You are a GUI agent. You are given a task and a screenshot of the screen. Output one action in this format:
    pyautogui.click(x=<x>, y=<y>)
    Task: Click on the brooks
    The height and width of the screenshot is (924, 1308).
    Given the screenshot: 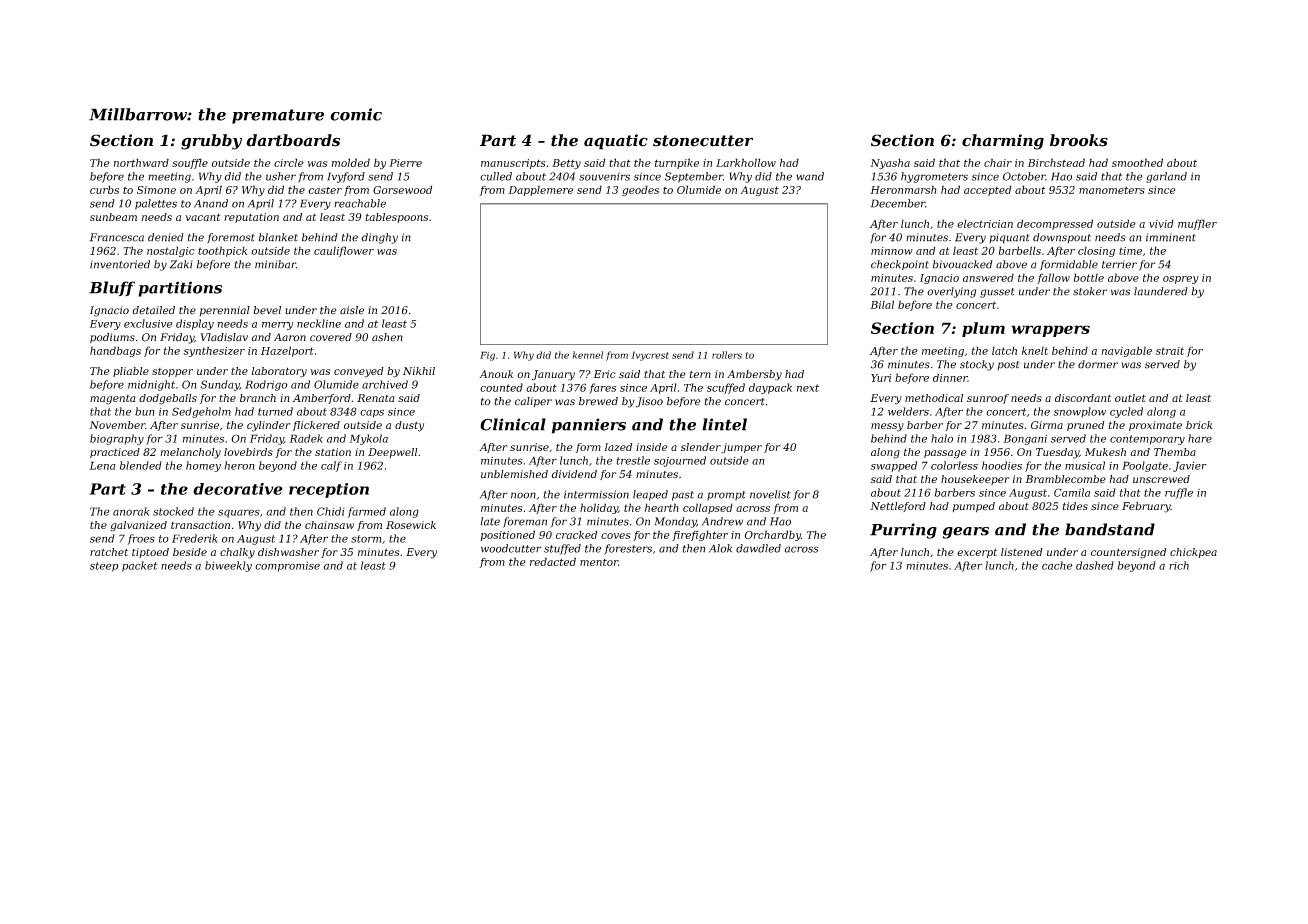 What is the action you would take?
    pyautogui.click(x=1079, y=140)
